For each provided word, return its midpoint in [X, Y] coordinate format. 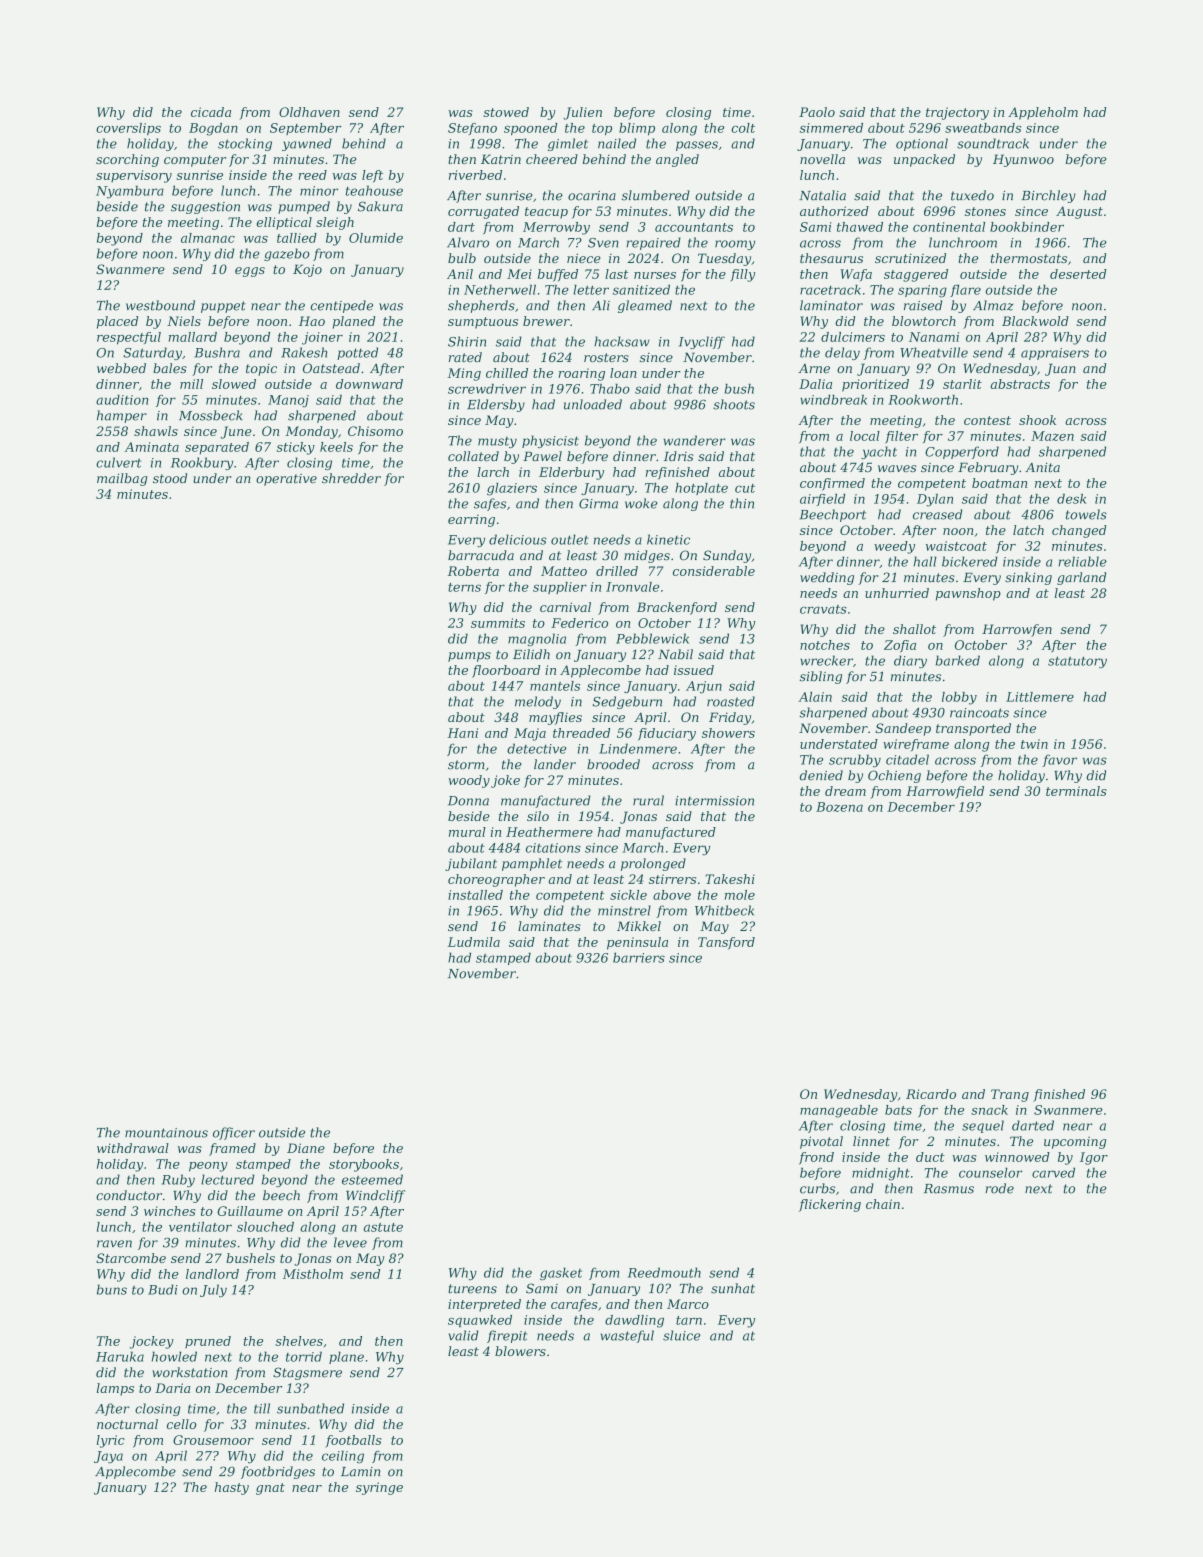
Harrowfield [945, 792]
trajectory [957, 113]
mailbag [122, 479]
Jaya [108, 1457]
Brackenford [677, 608]
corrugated [483, 212]
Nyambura [130, 192]
